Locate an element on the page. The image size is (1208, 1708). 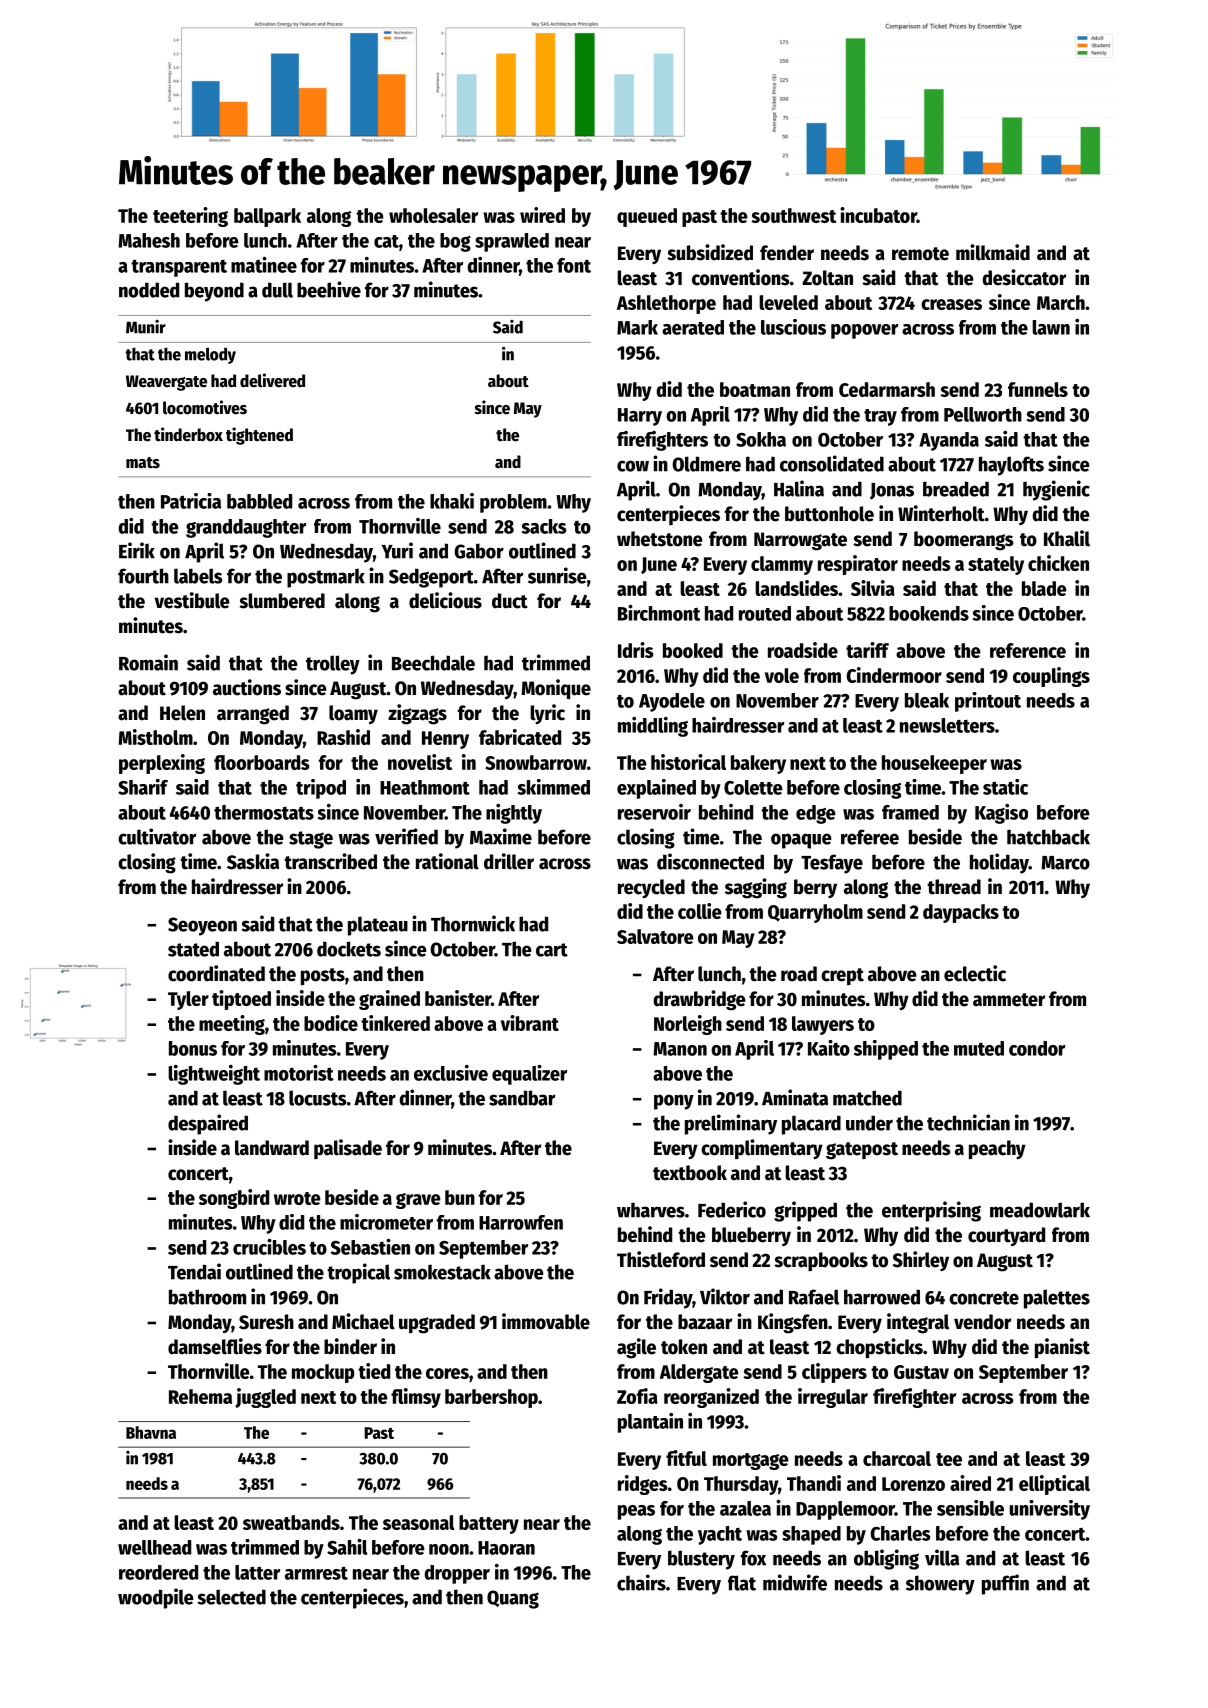
muted is located at coordinates (979, 1048).
